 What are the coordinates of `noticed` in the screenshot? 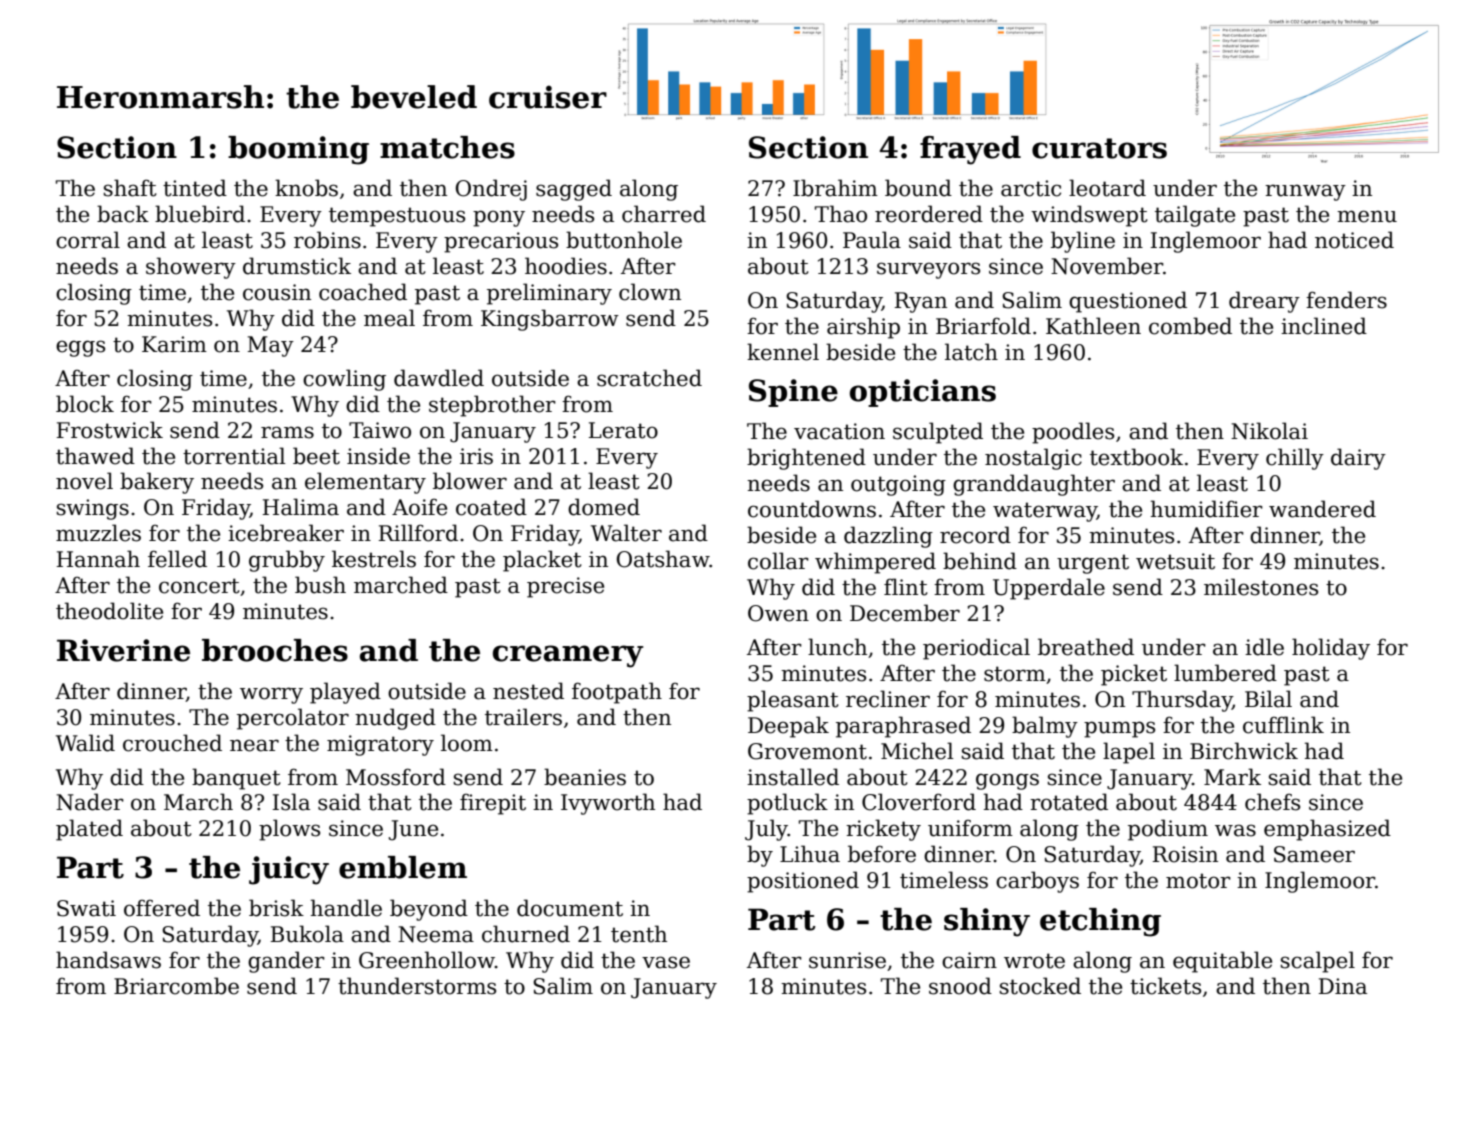 It's located at (1354, 240).
